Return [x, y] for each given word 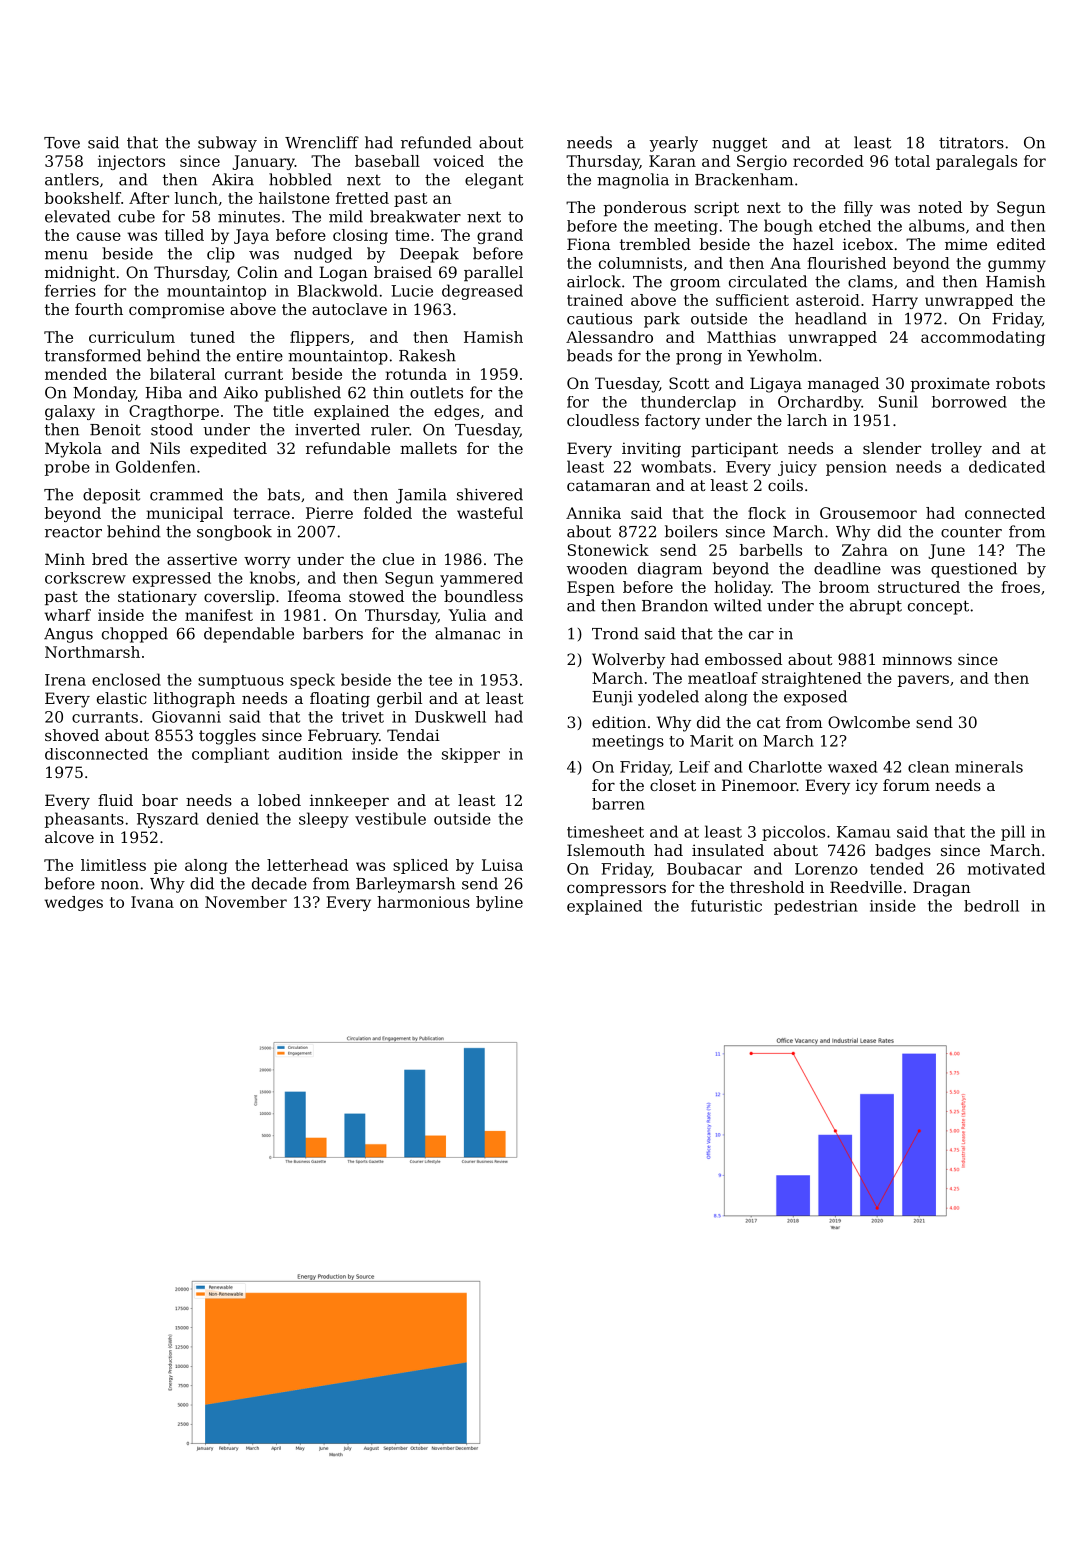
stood [172, 429]
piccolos [793, 833]
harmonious [423, 902]
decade [279, 883]
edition [619, 722]
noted [940, 207]
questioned [974, 570]
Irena [65, 680]
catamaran [609, 485]
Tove [62, 143]
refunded [436, 142]
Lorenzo [826, 869]
